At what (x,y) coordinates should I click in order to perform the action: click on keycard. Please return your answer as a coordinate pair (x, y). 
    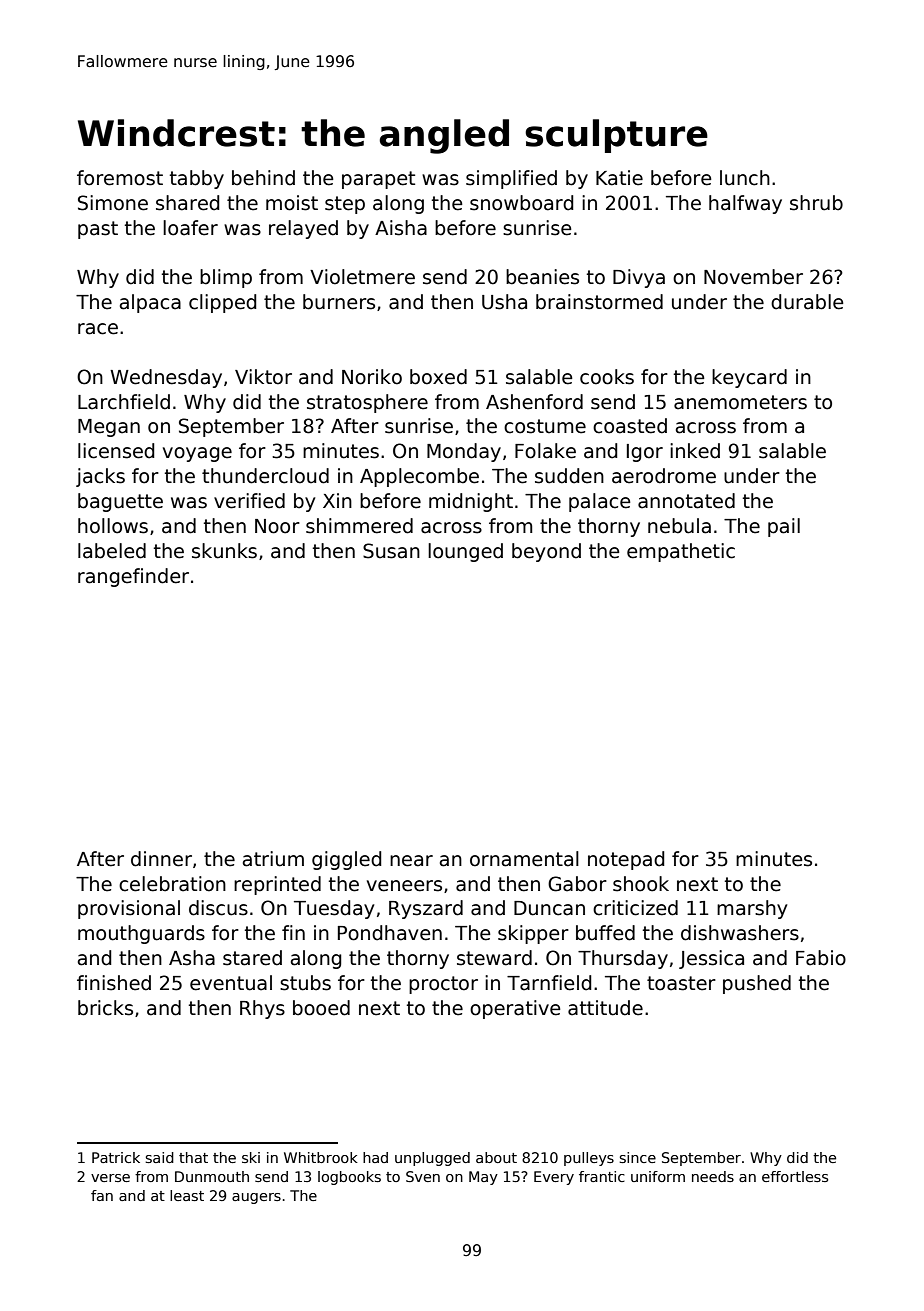
    Looking at the image, I should click on (749, 378).
